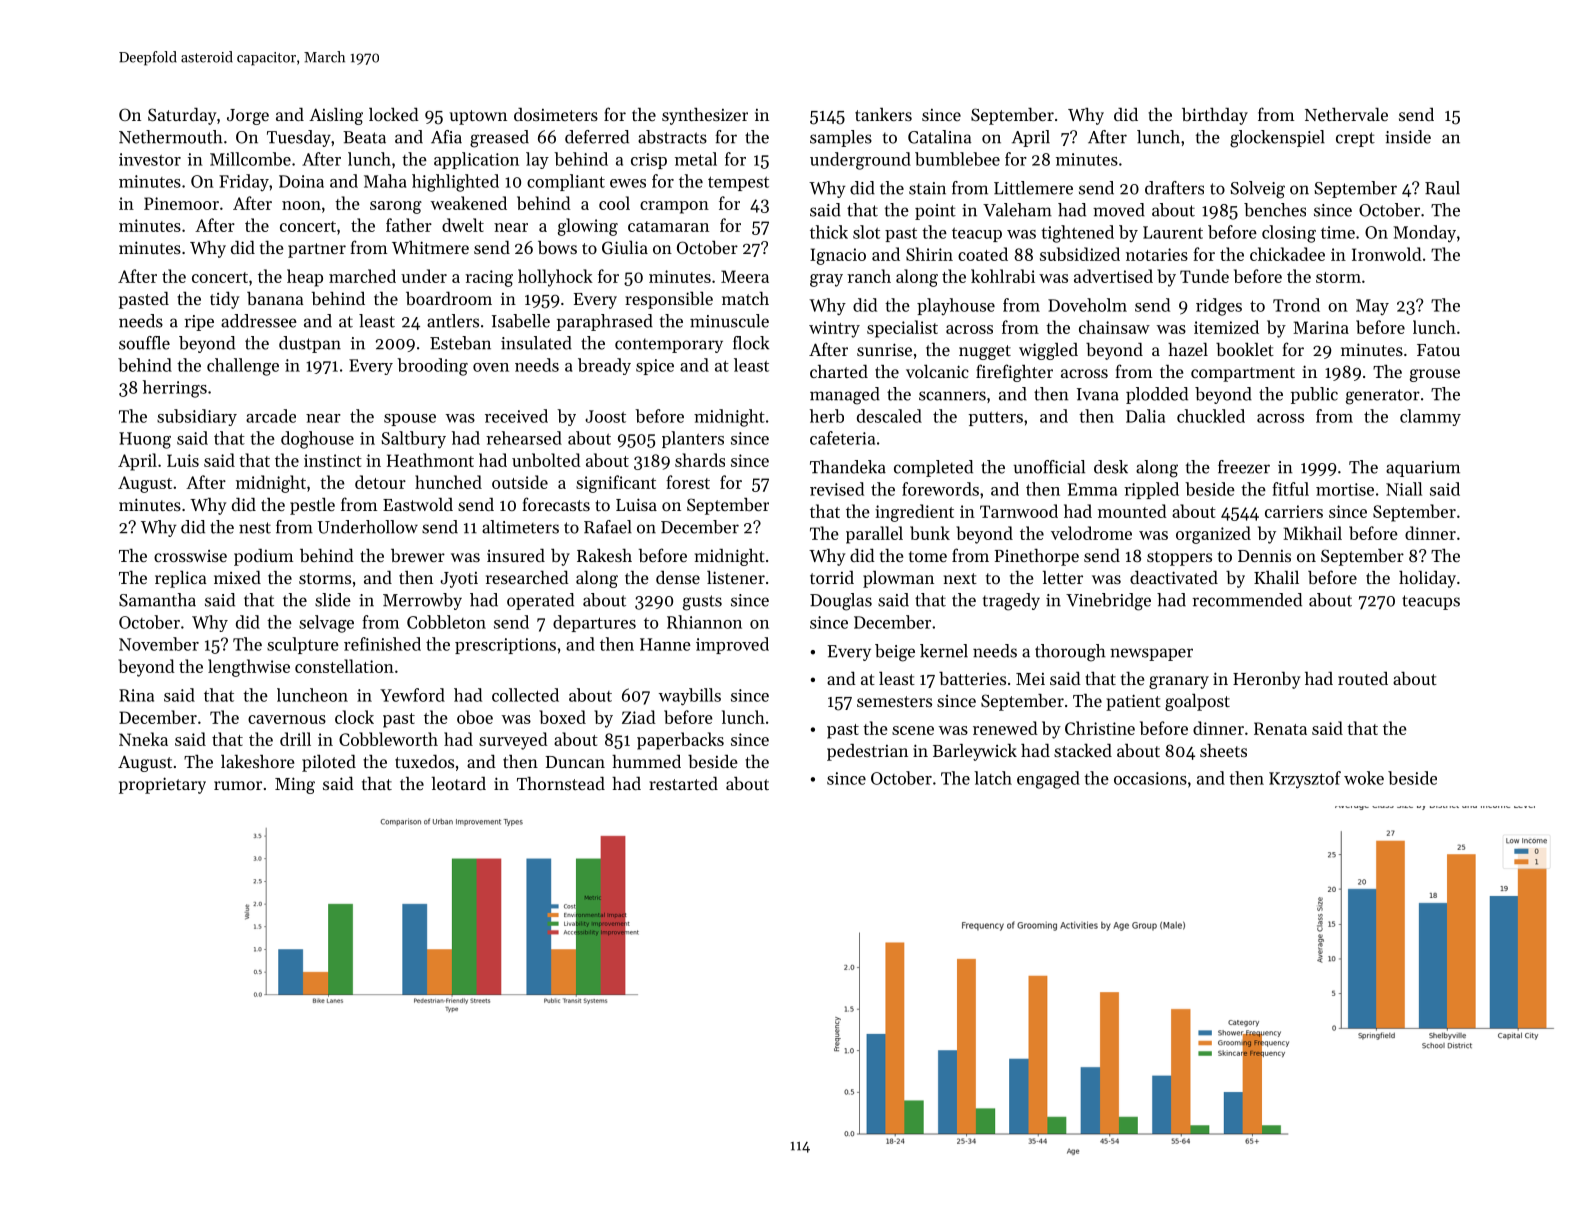  Describe the element at coordinates (170, 137) in the screenshot. I see `Nethermouth` at that location.
